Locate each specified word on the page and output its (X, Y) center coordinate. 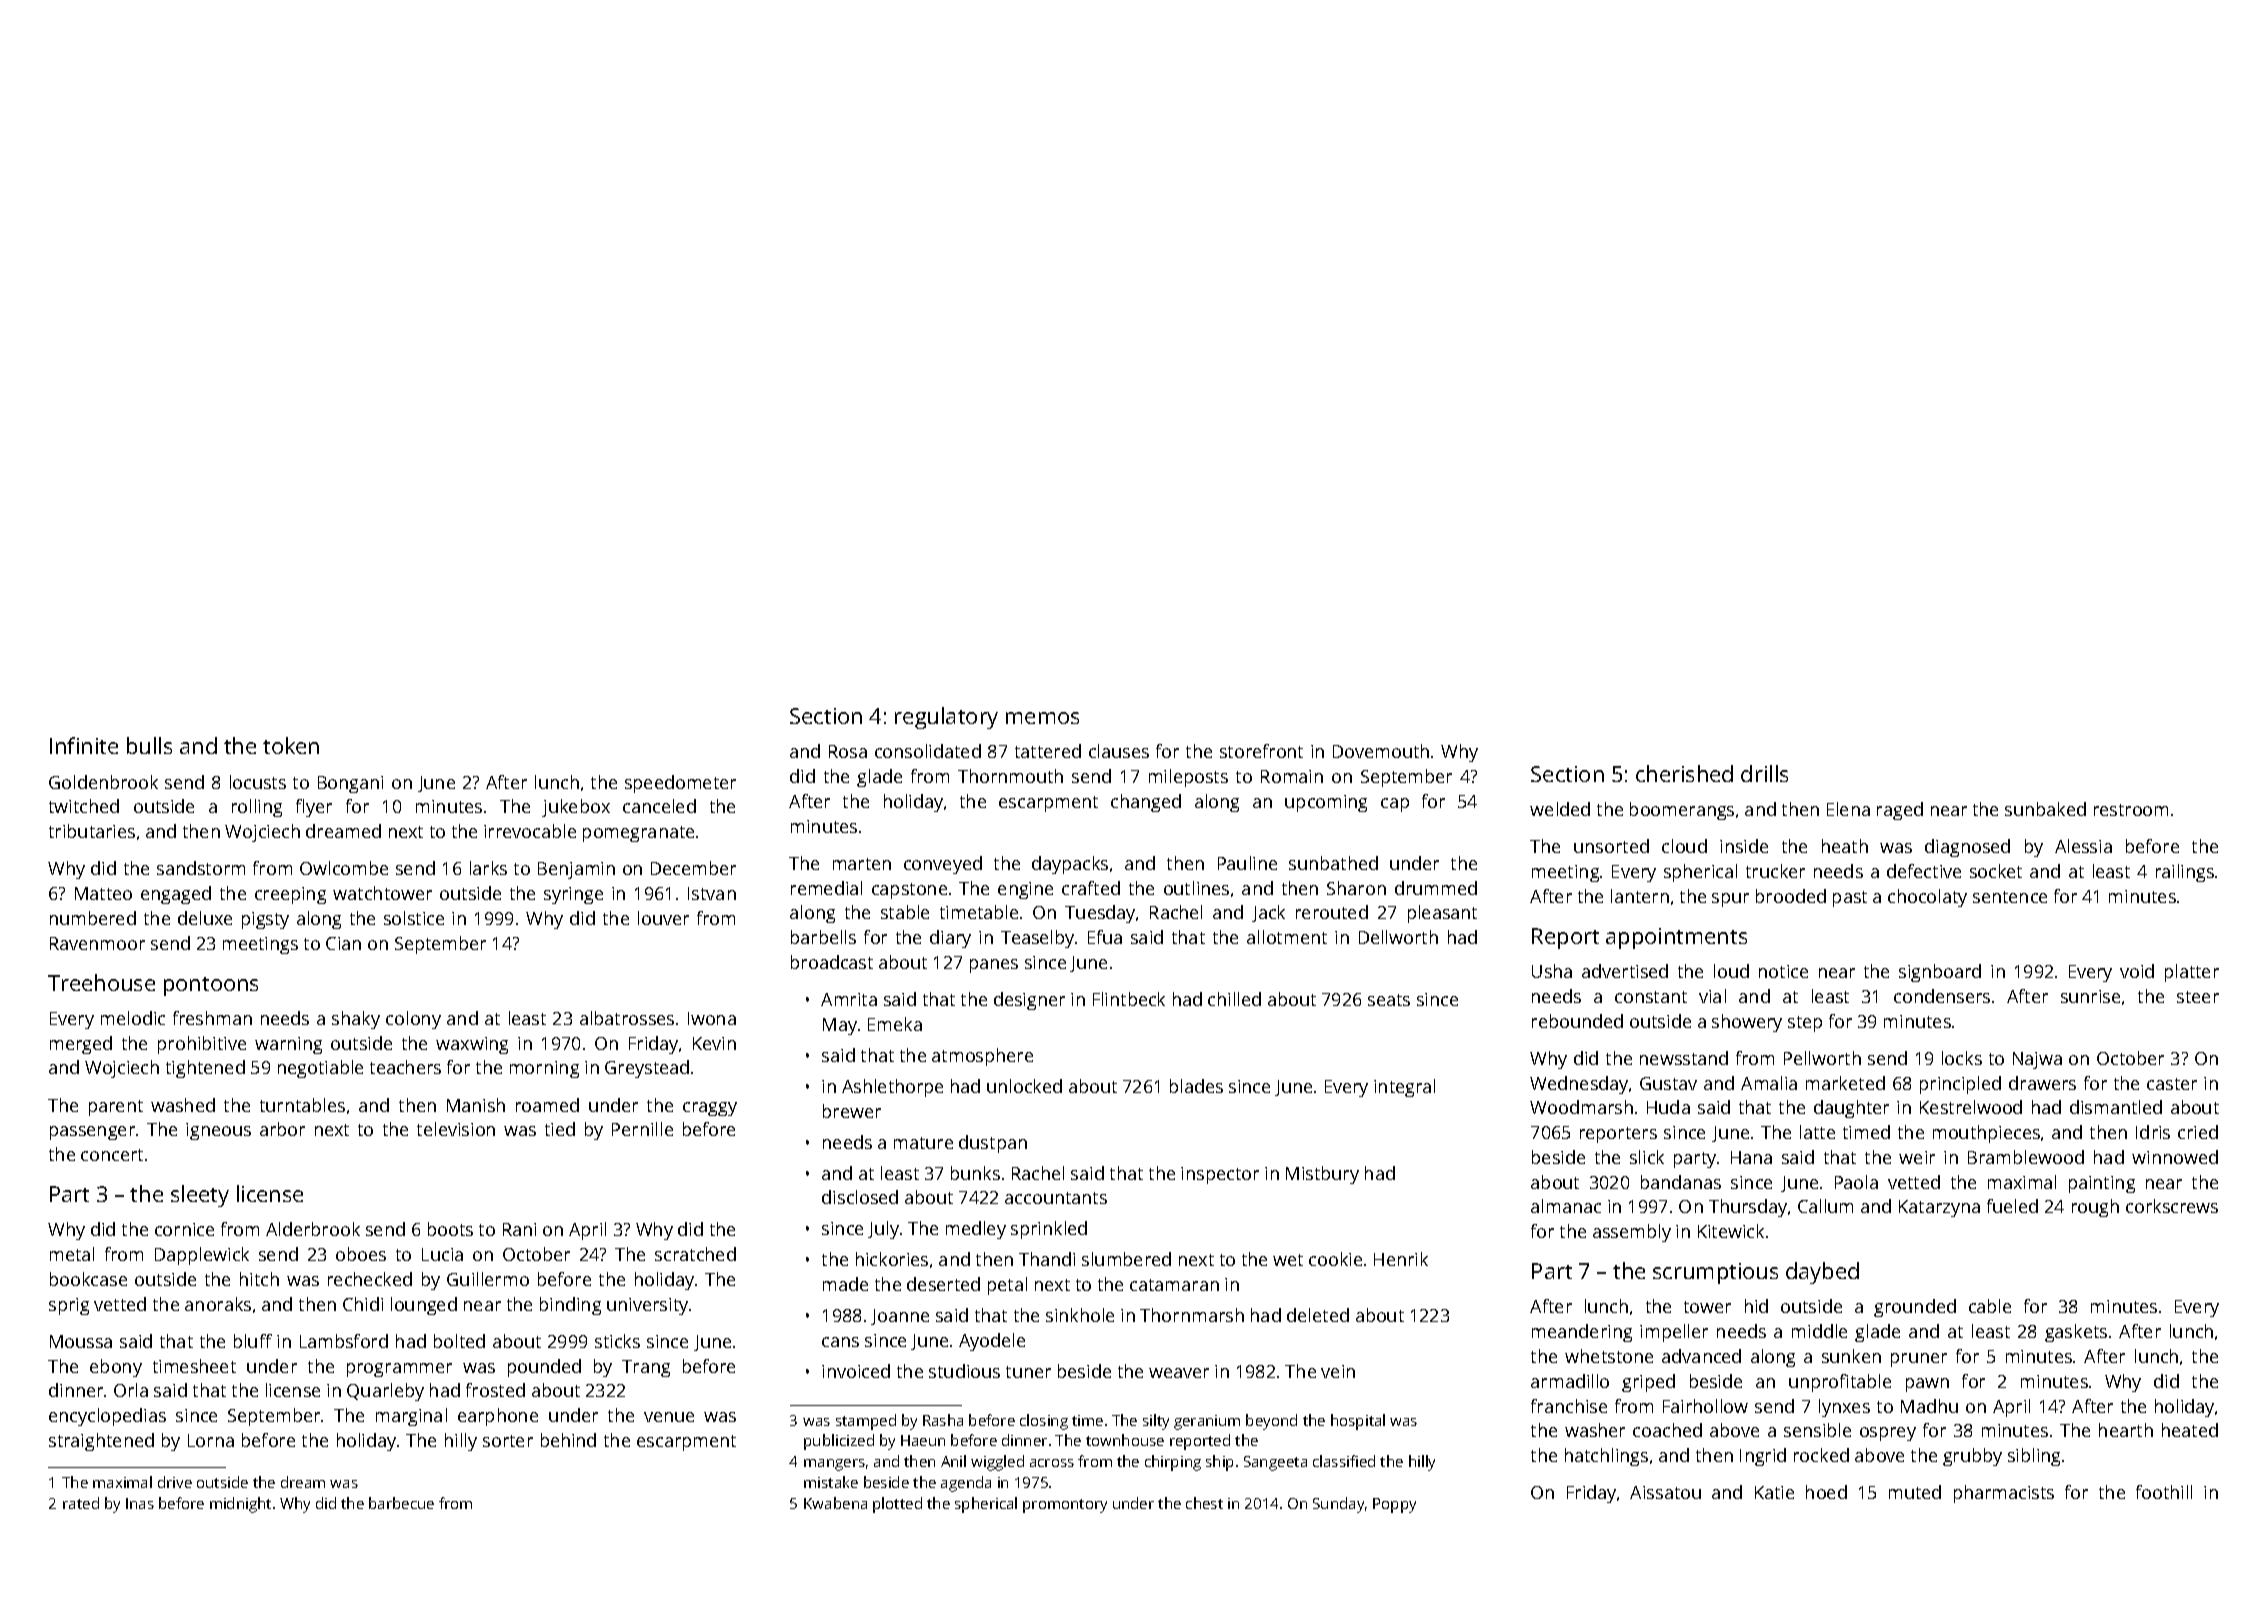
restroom (2131, 810)
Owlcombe (344, 868)
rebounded (1577, 1021)
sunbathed (1333, 863)
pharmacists (2004, 1494)
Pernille (642, 1129)
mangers (834, 1465)
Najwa (2037, 1060)
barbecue (401, 1503)
